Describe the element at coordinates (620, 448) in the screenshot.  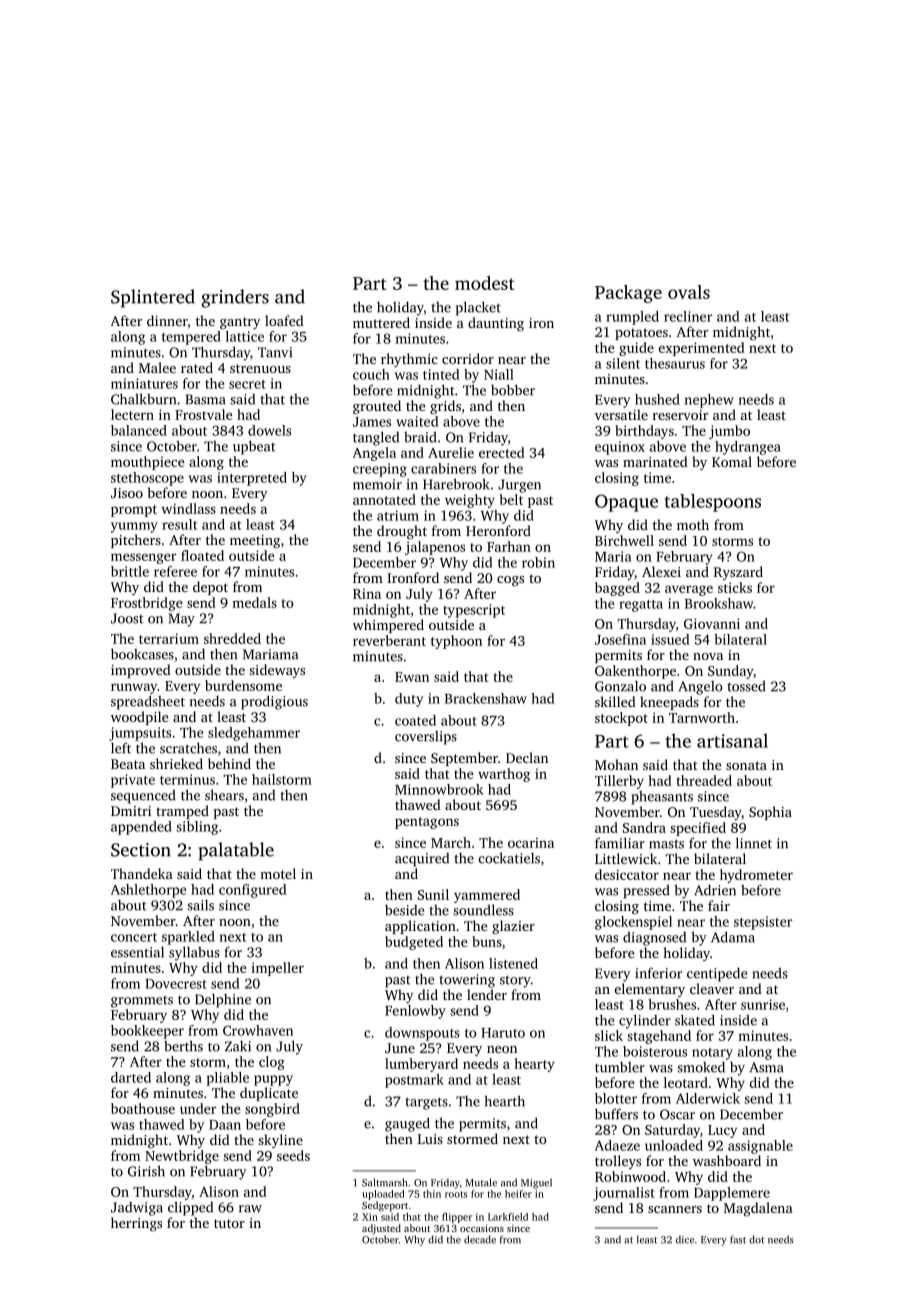
I see `equinox` at that location.
